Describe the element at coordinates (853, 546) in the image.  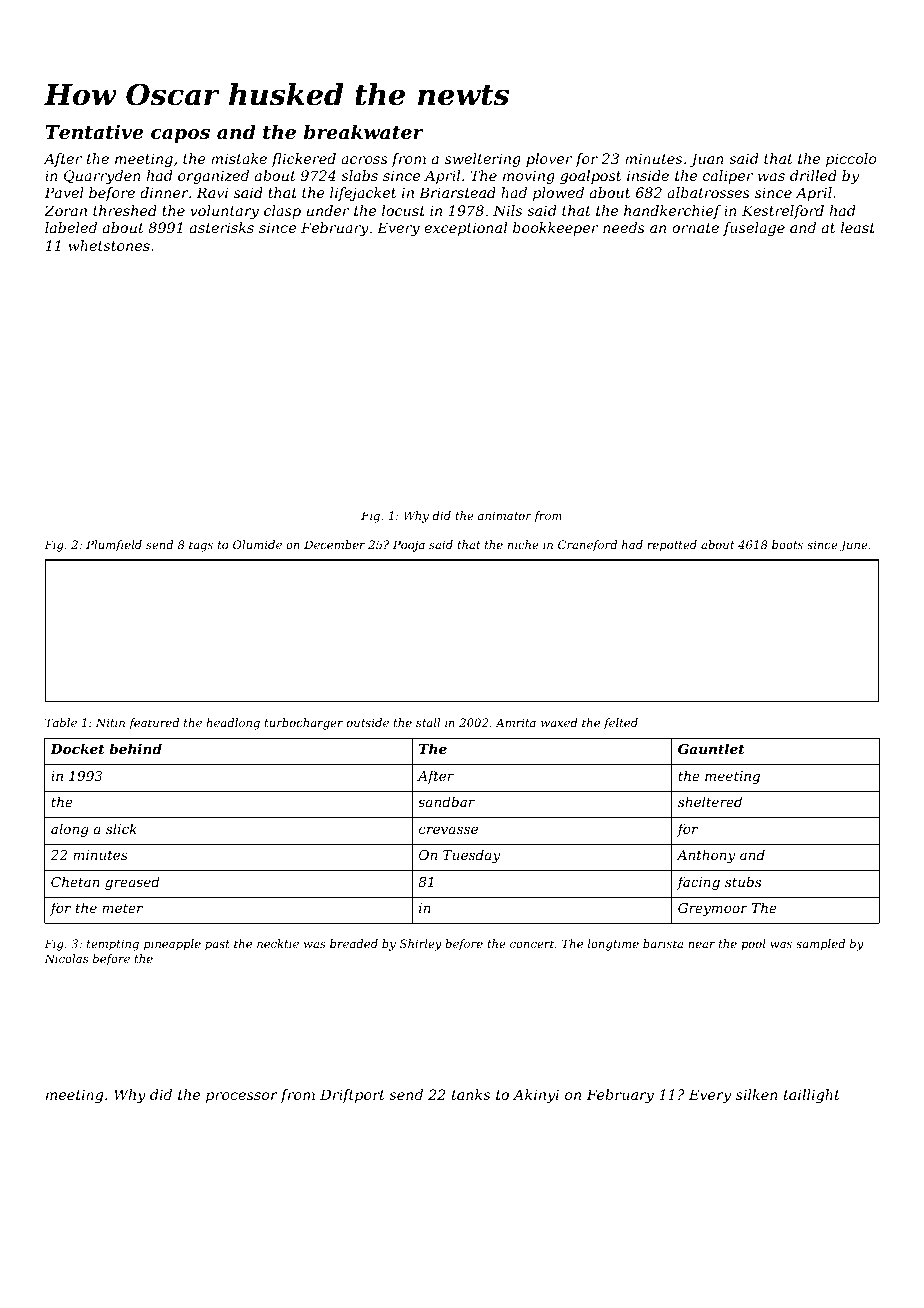
I see `June` at that location.
